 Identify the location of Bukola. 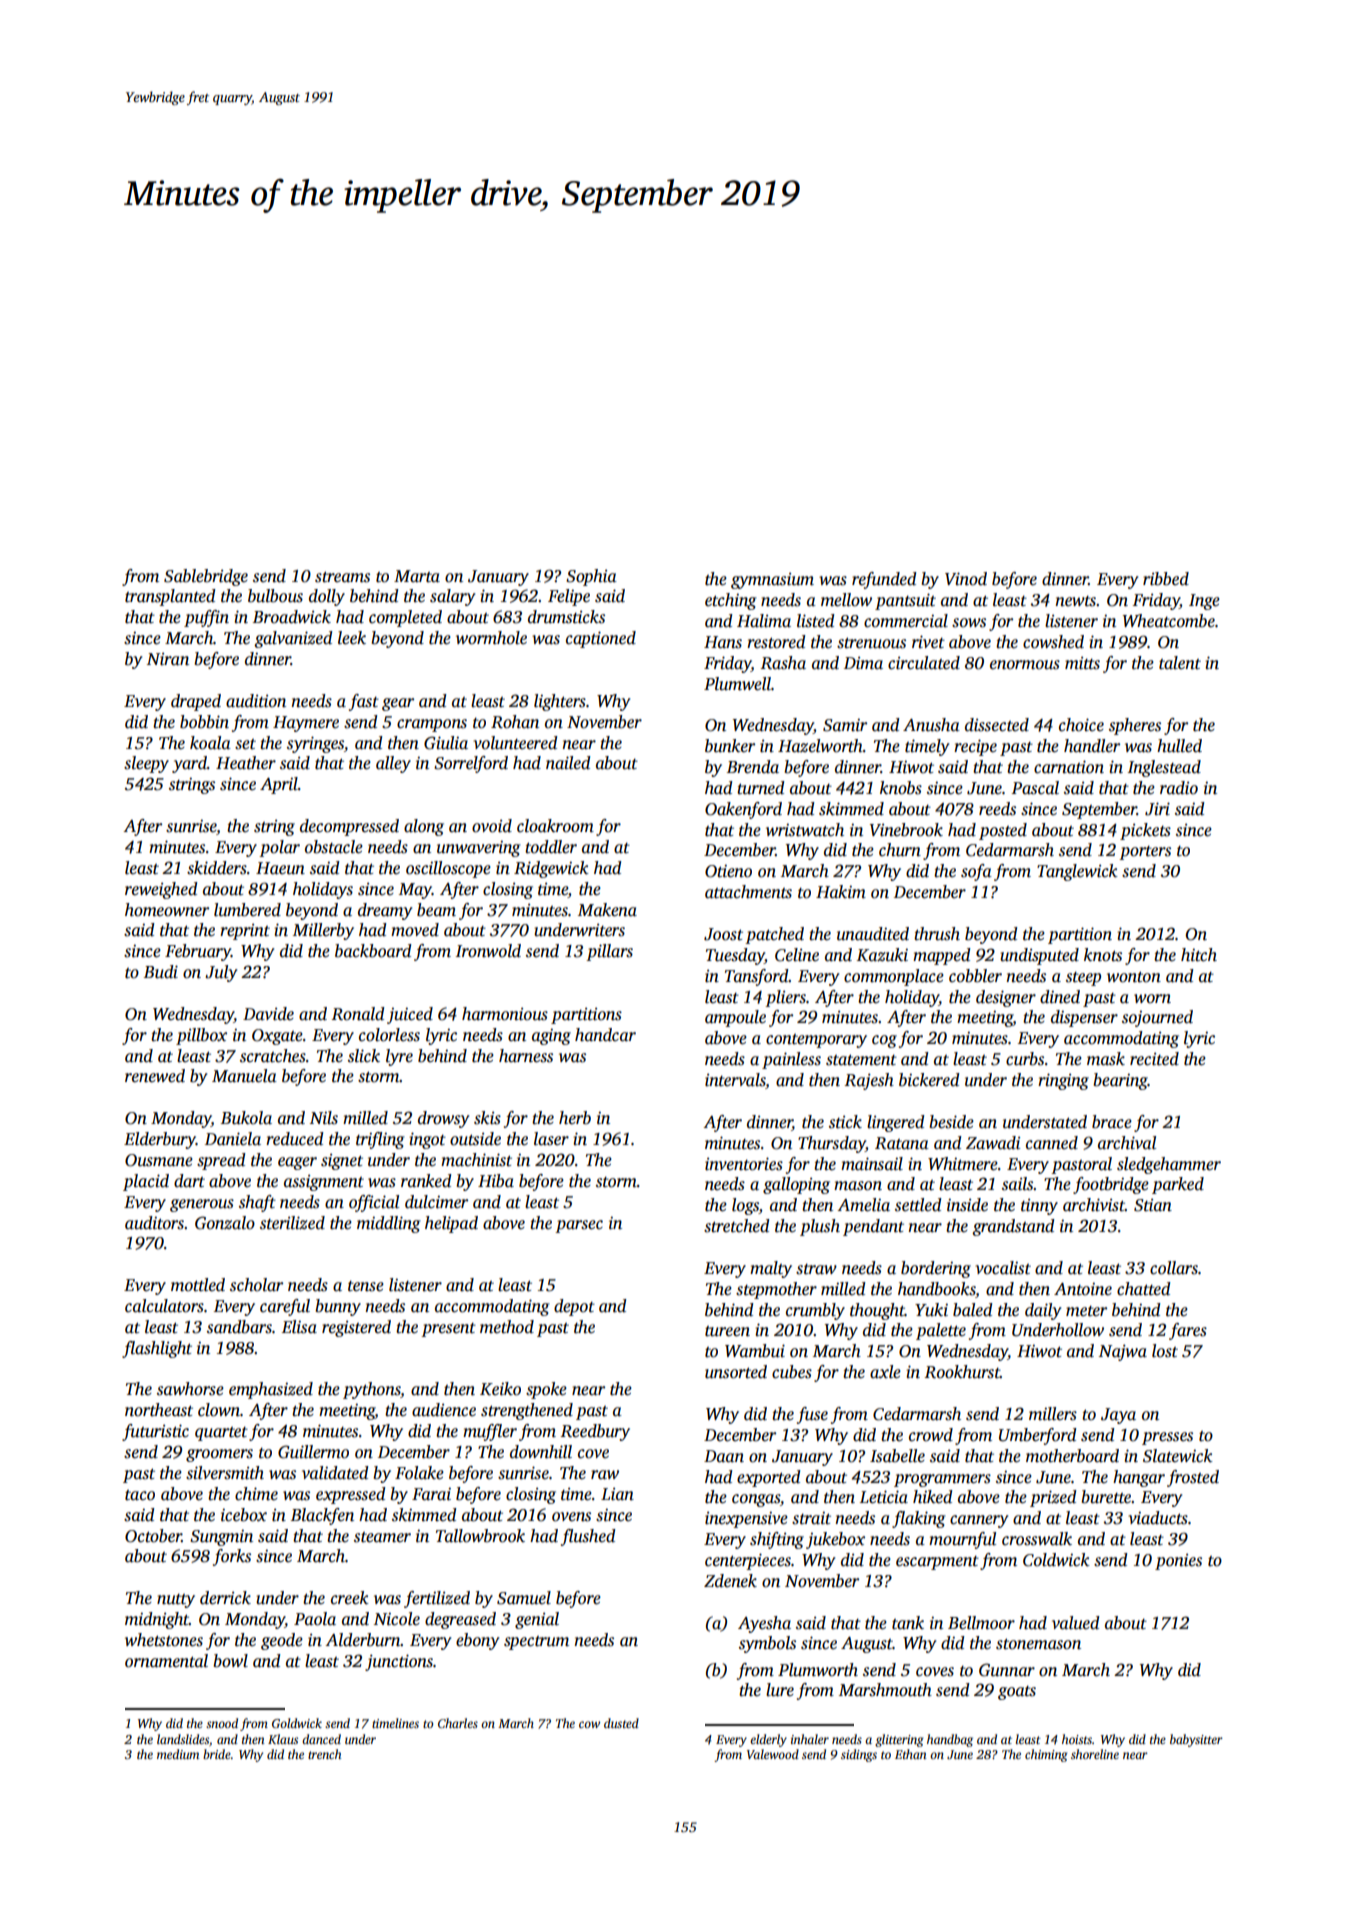
(246, 1118).
